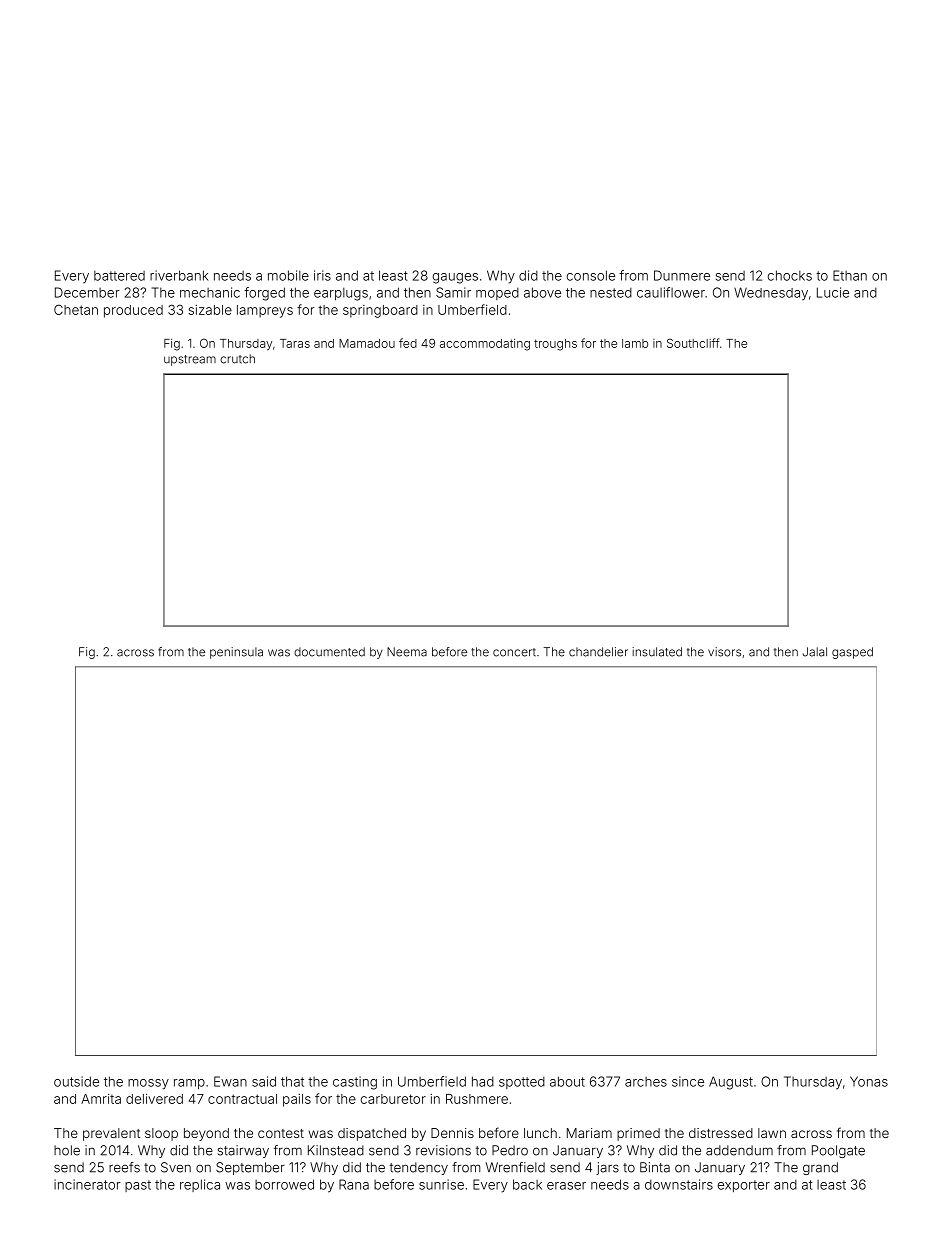 This screenshot has width=952, height=1233. I want to click on replica, so click(200, 1185).
